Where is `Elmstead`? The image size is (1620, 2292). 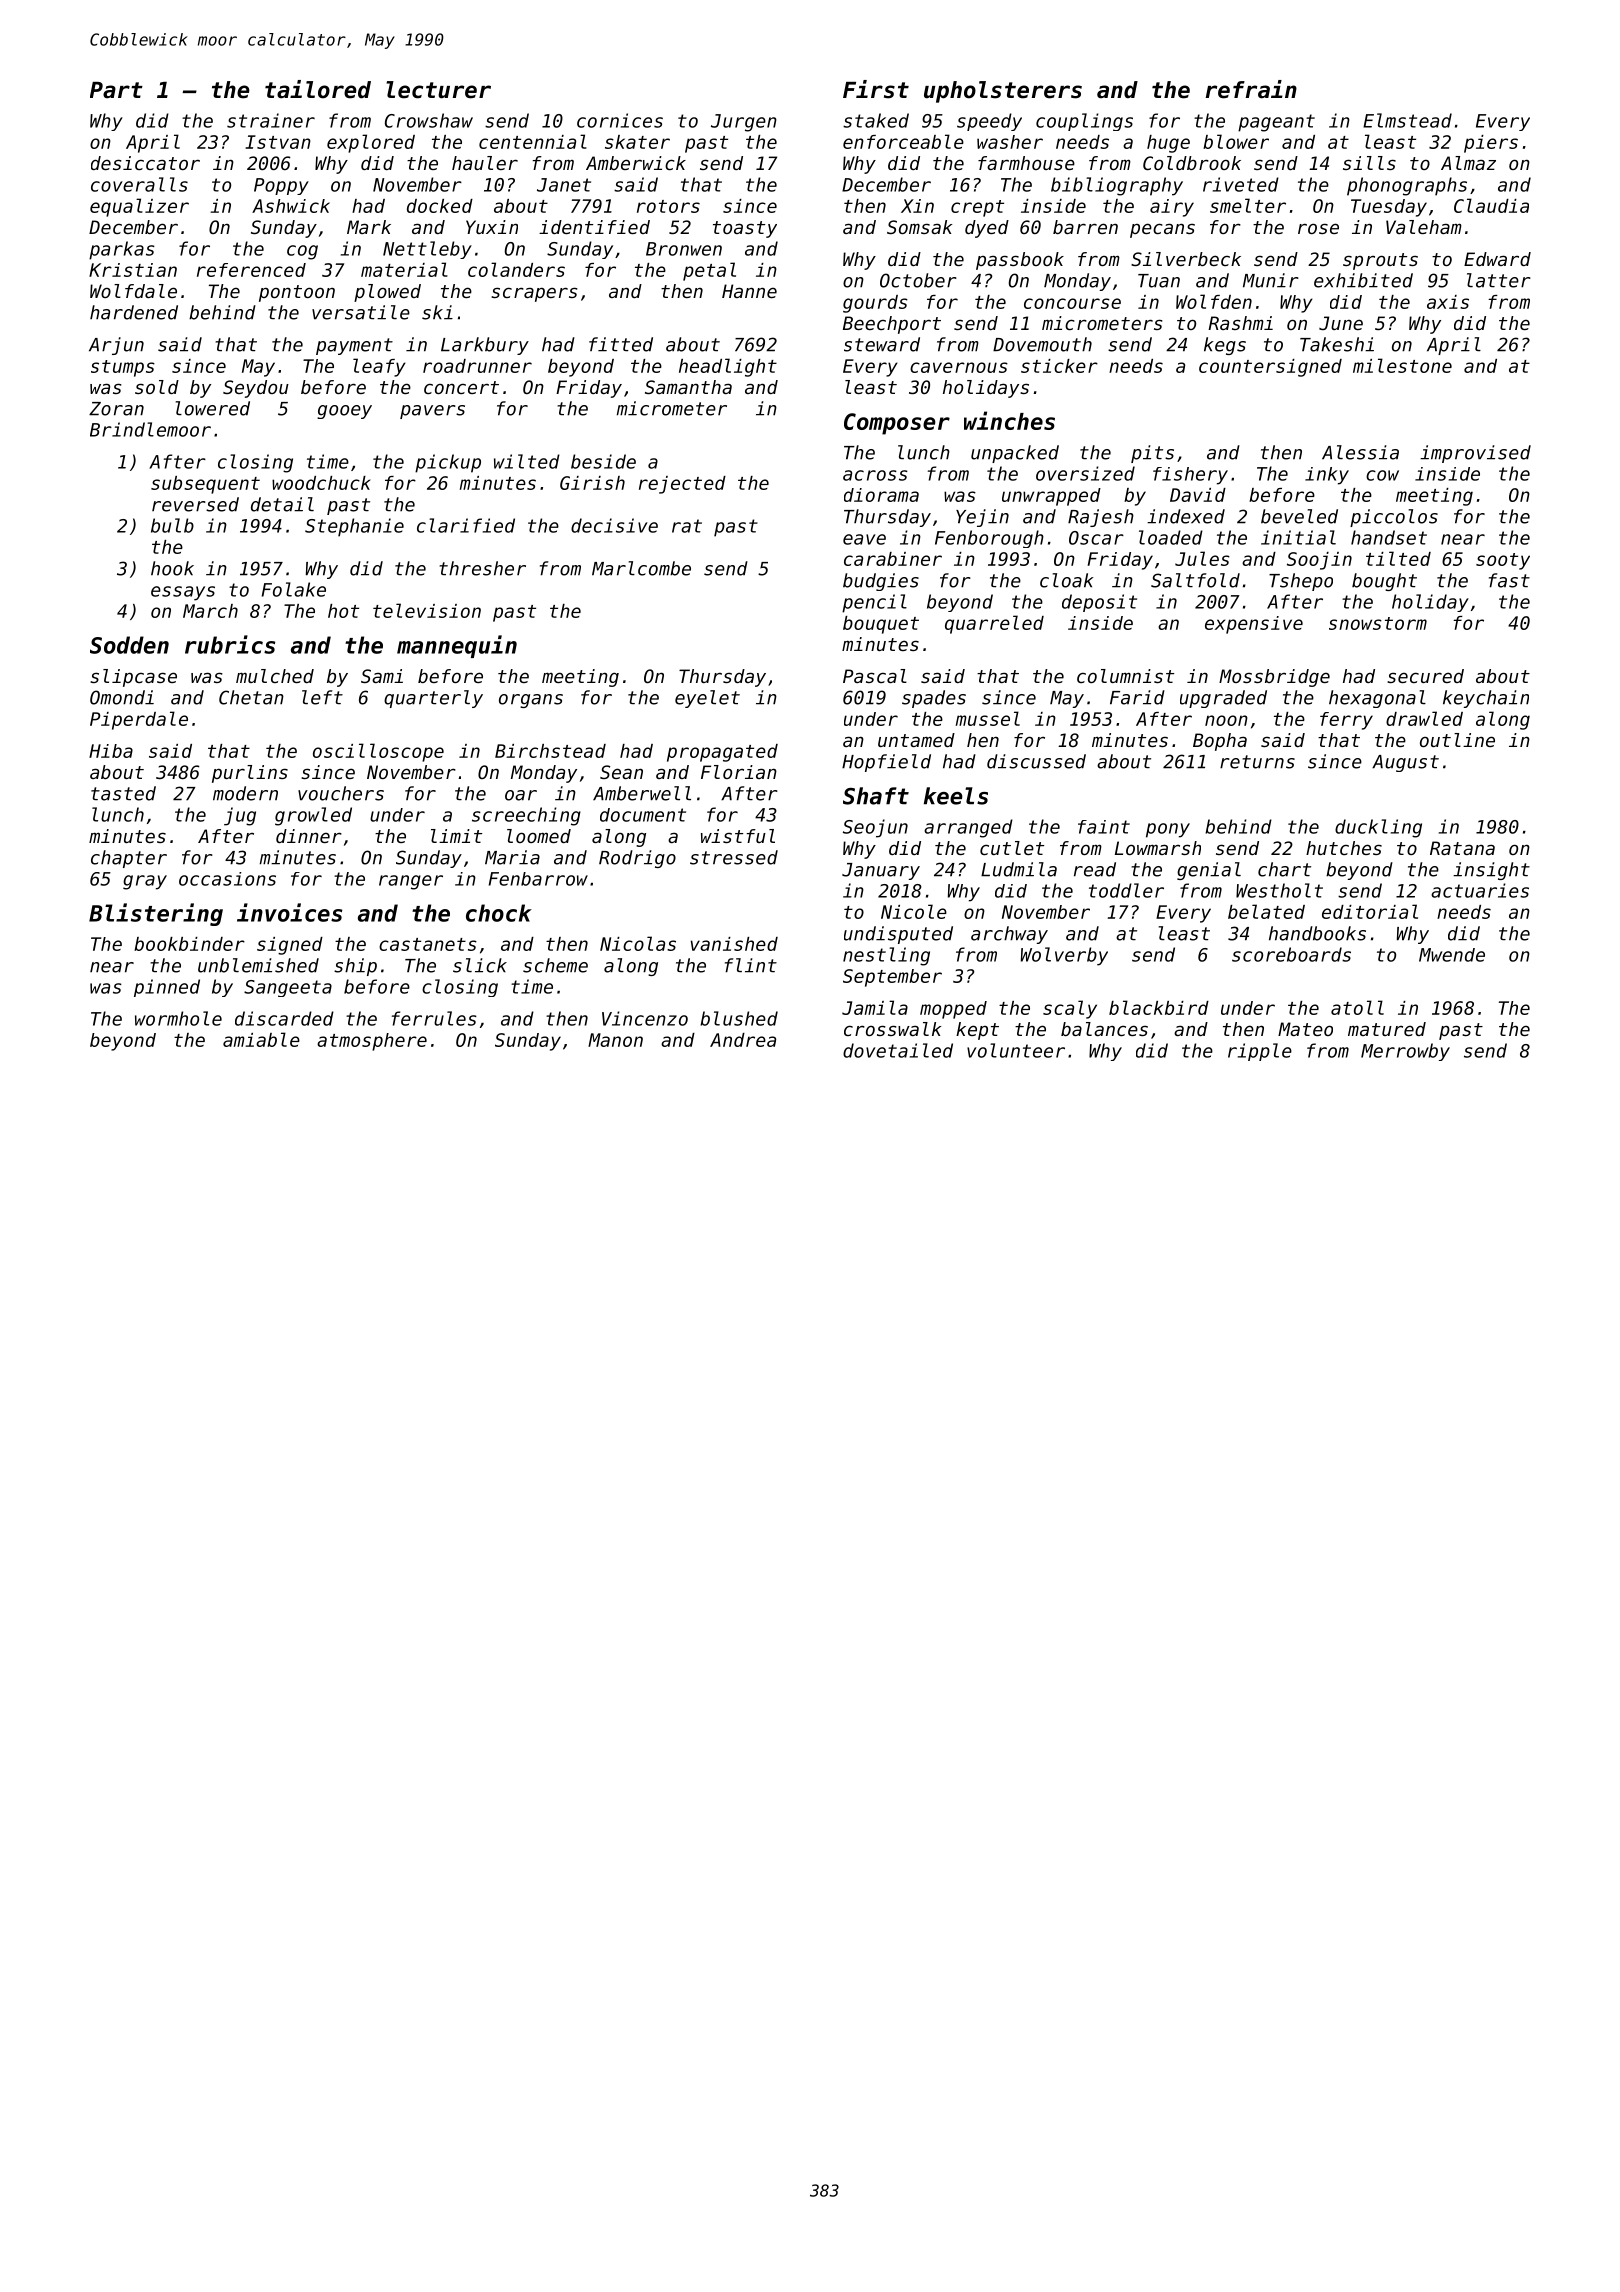
Elmstead is located at coordinates (1407, 120).
